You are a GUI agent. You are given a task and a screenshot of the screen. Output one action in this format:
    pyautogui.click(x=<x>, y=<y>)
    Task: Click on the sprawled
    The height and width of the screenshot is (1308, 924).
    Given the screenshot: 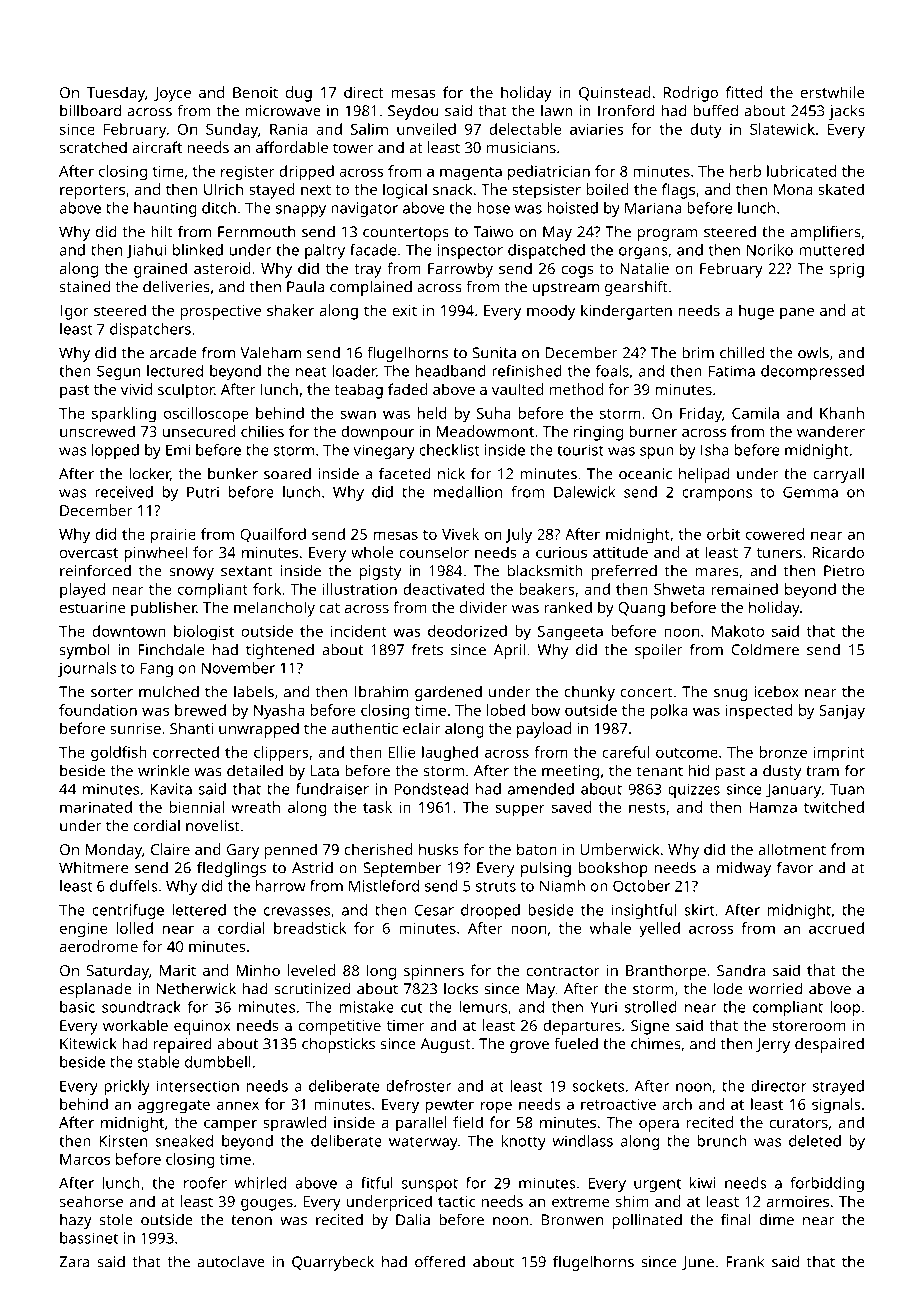 What is the action you would take?
    pyautogui.click(x=294, y=1124)
